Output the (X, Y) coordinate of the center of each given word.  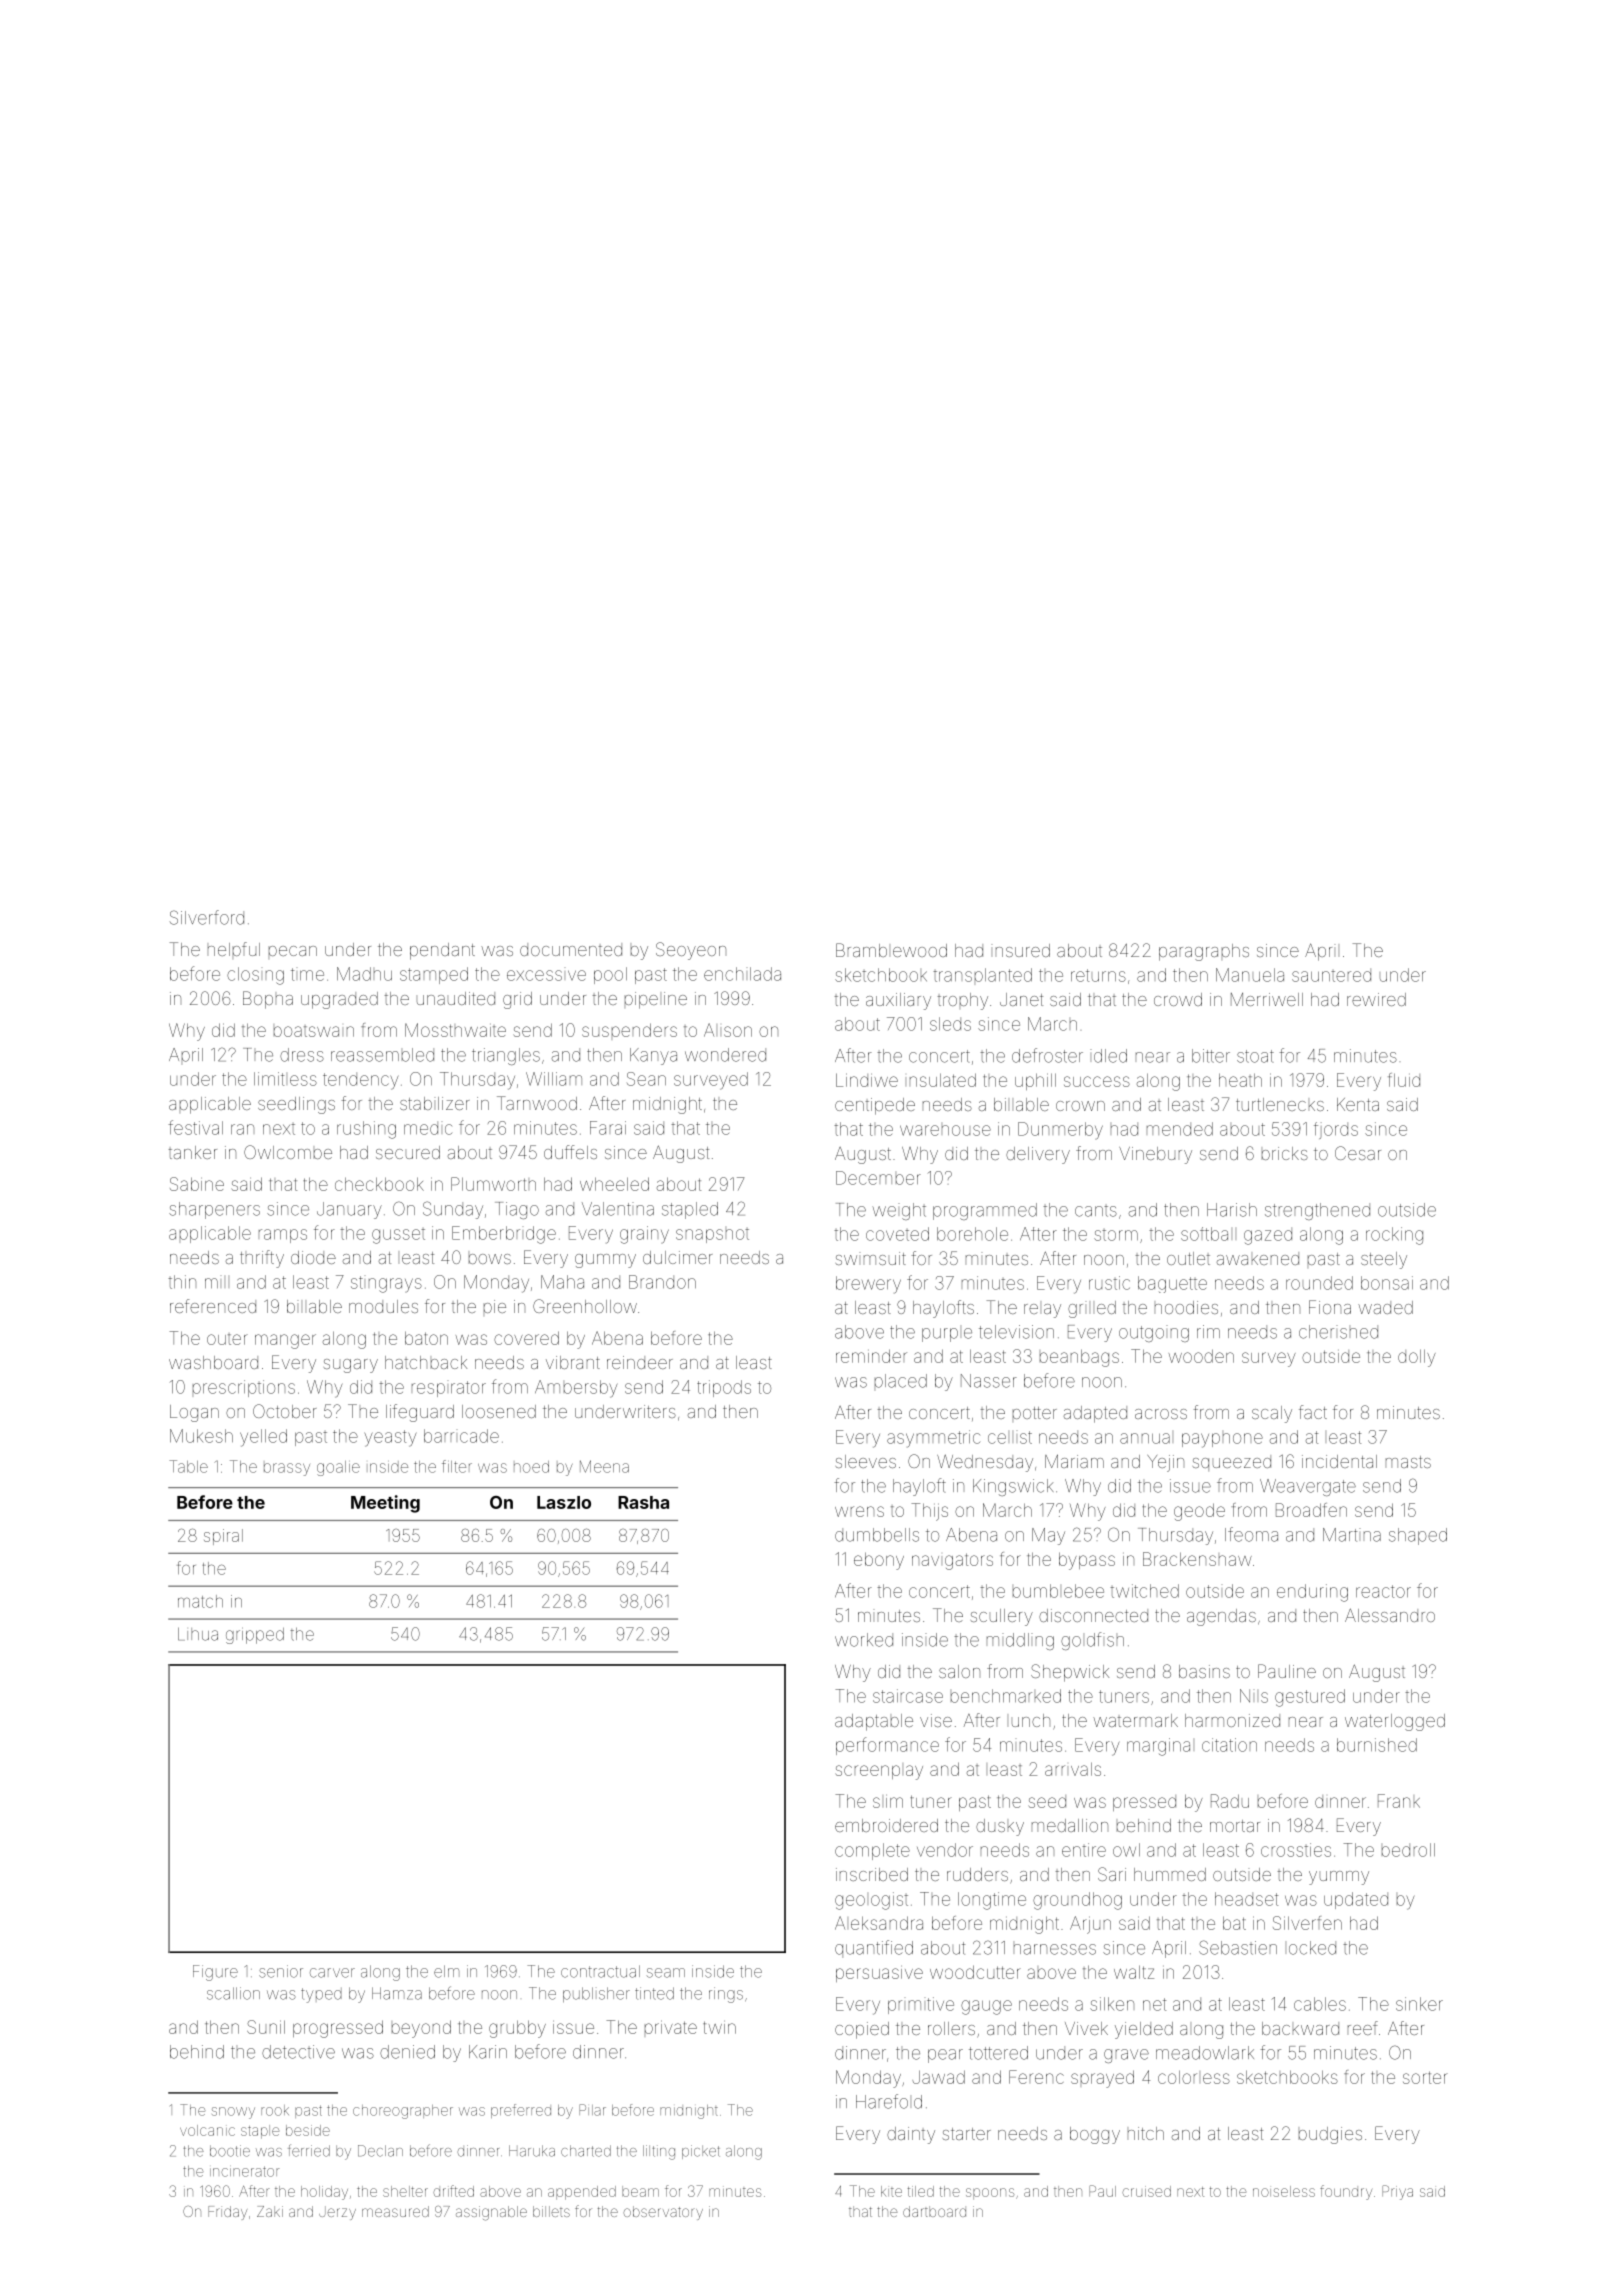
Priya (1397, 2192)
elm (446, 1971)
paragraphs (1204, 952)
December (878, 1178)
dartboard (934, 2211)
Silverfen (1307, 1923)
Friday (227, 2213)
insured (1020, 950)
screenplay (879, 1772)
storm (1116, 1235)
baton (426, 1338)
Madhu (364, 974)
